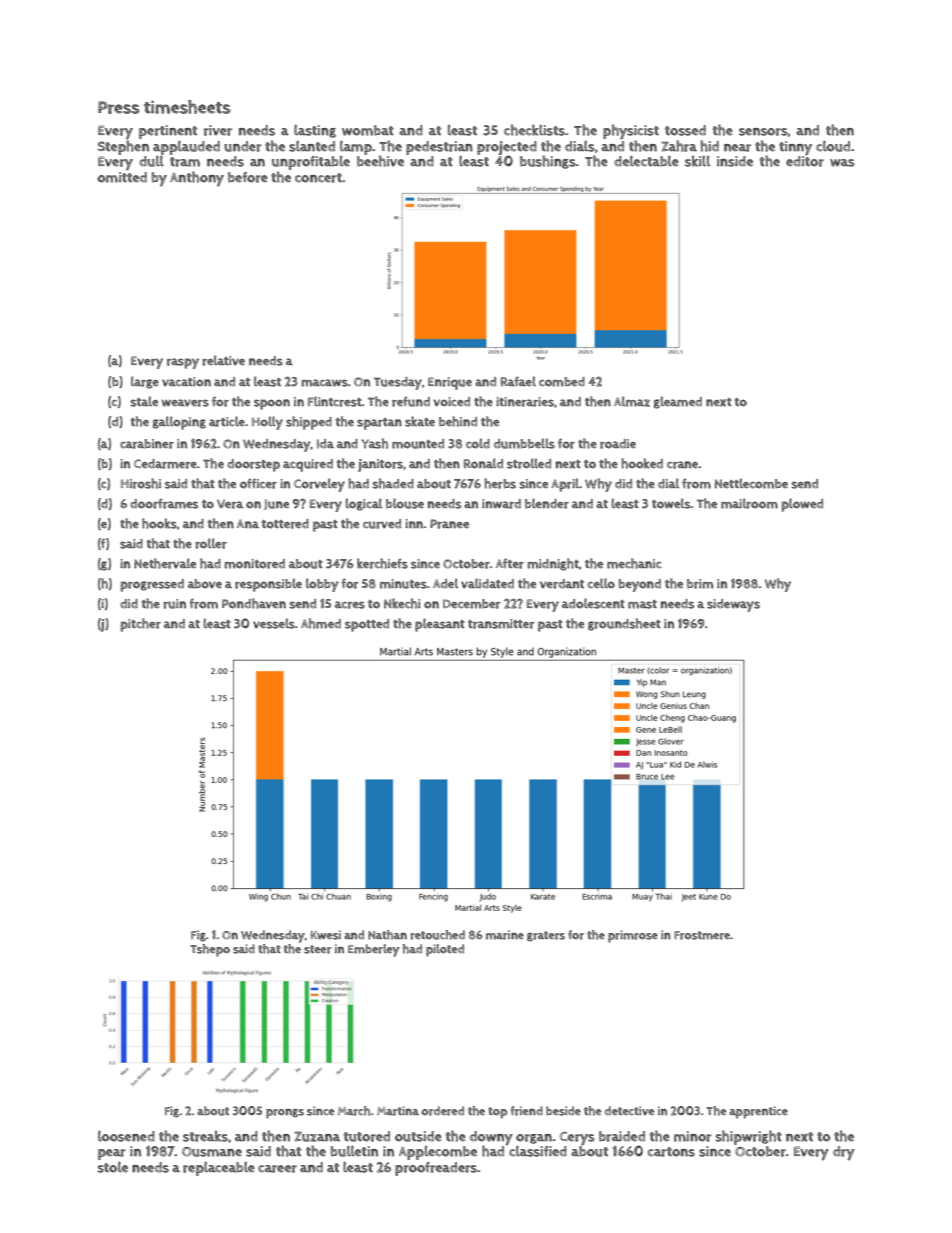 The image size is (952, 1233). What do you see at coordinates (318, 178) in the page?
I see `concert` at bounding box center [318, 178].
